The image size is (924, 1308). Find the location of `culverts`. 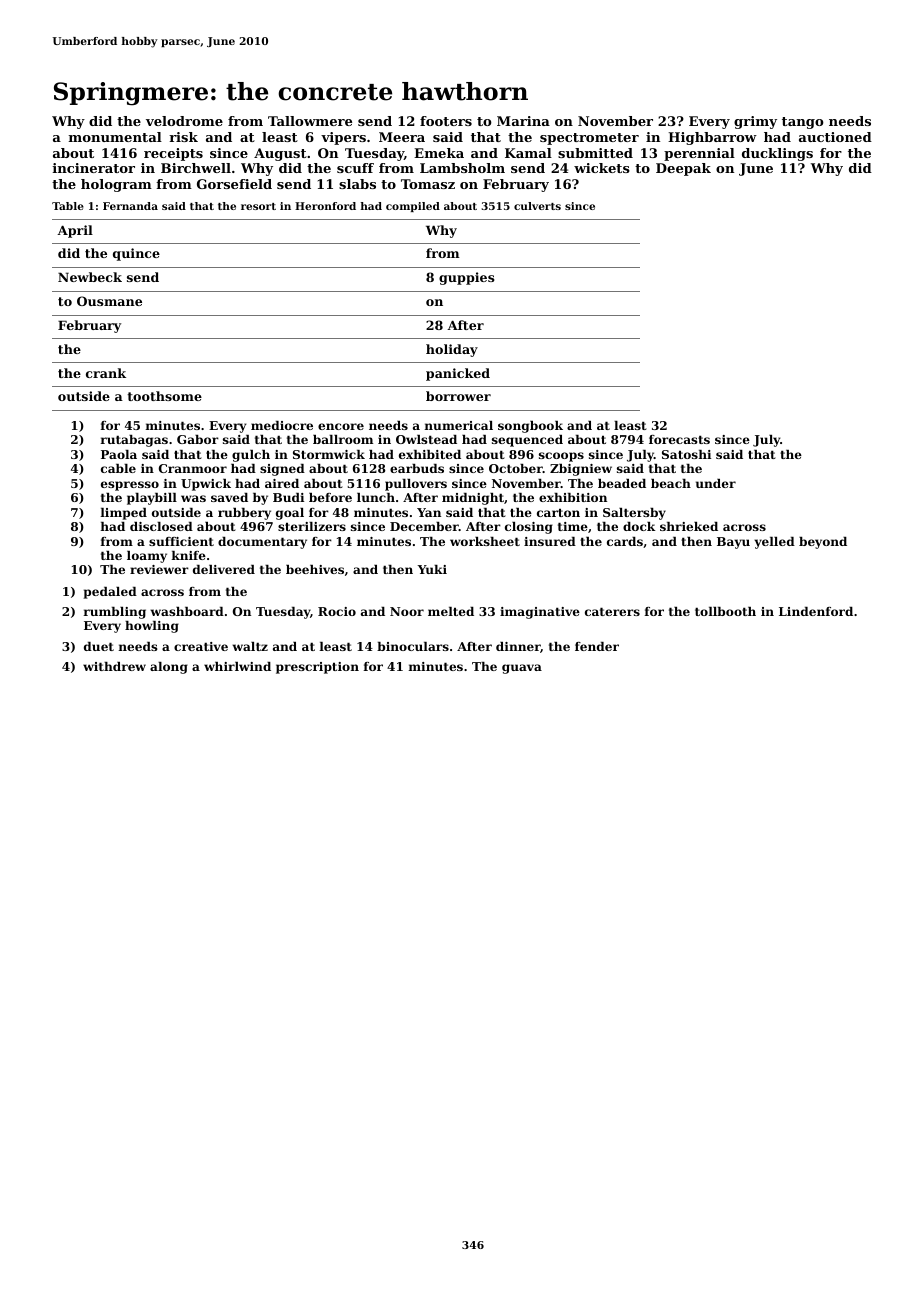

culverts is located at coordinates (537, 206).
